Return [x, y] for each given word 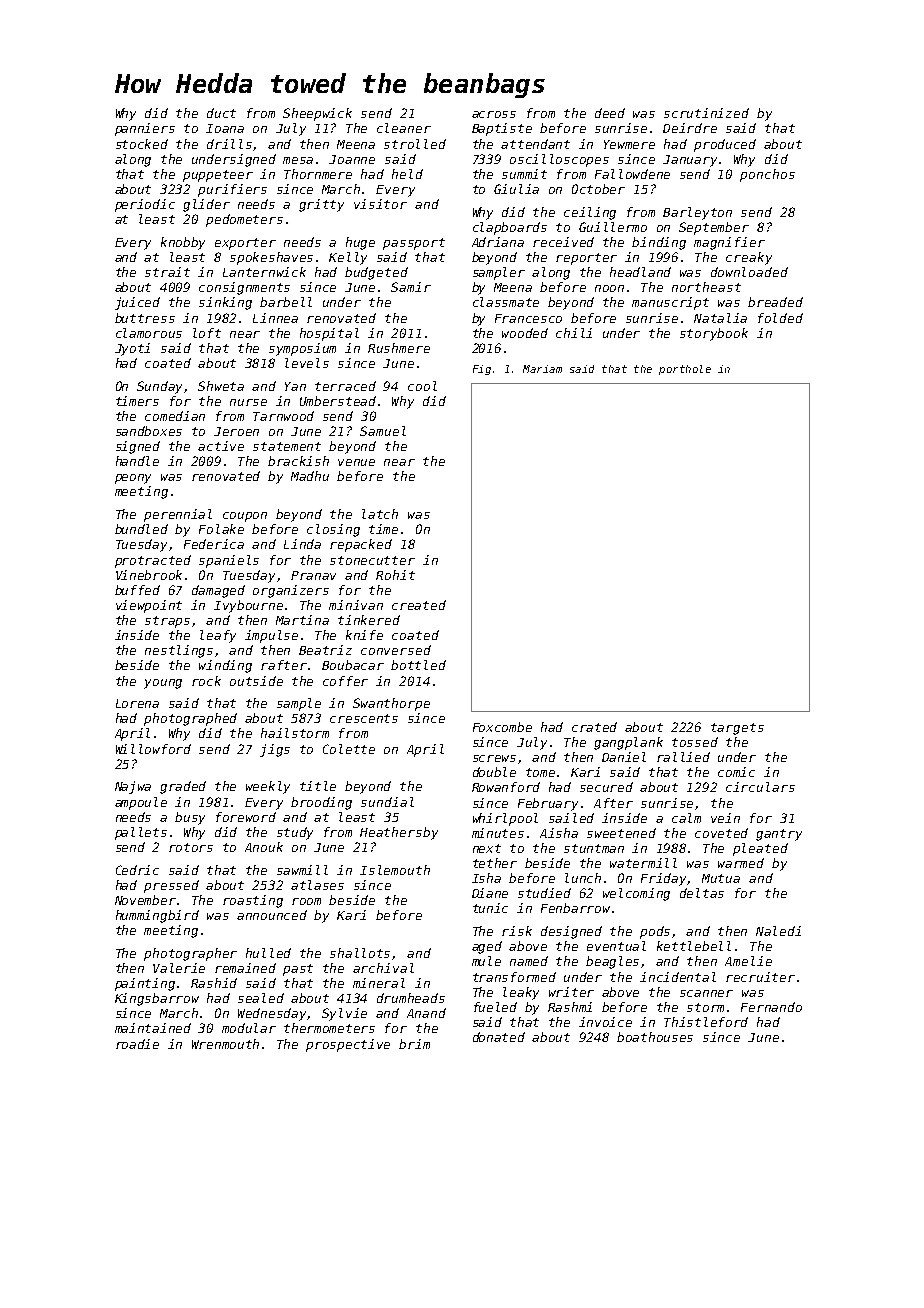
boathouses [655, 1037]
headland [640, 272]
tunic [490, 908]
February [548, 804]
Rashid [214, 983]
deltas [702, 893]
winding [225, 666]
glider [206, 205]
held [407, 174]
